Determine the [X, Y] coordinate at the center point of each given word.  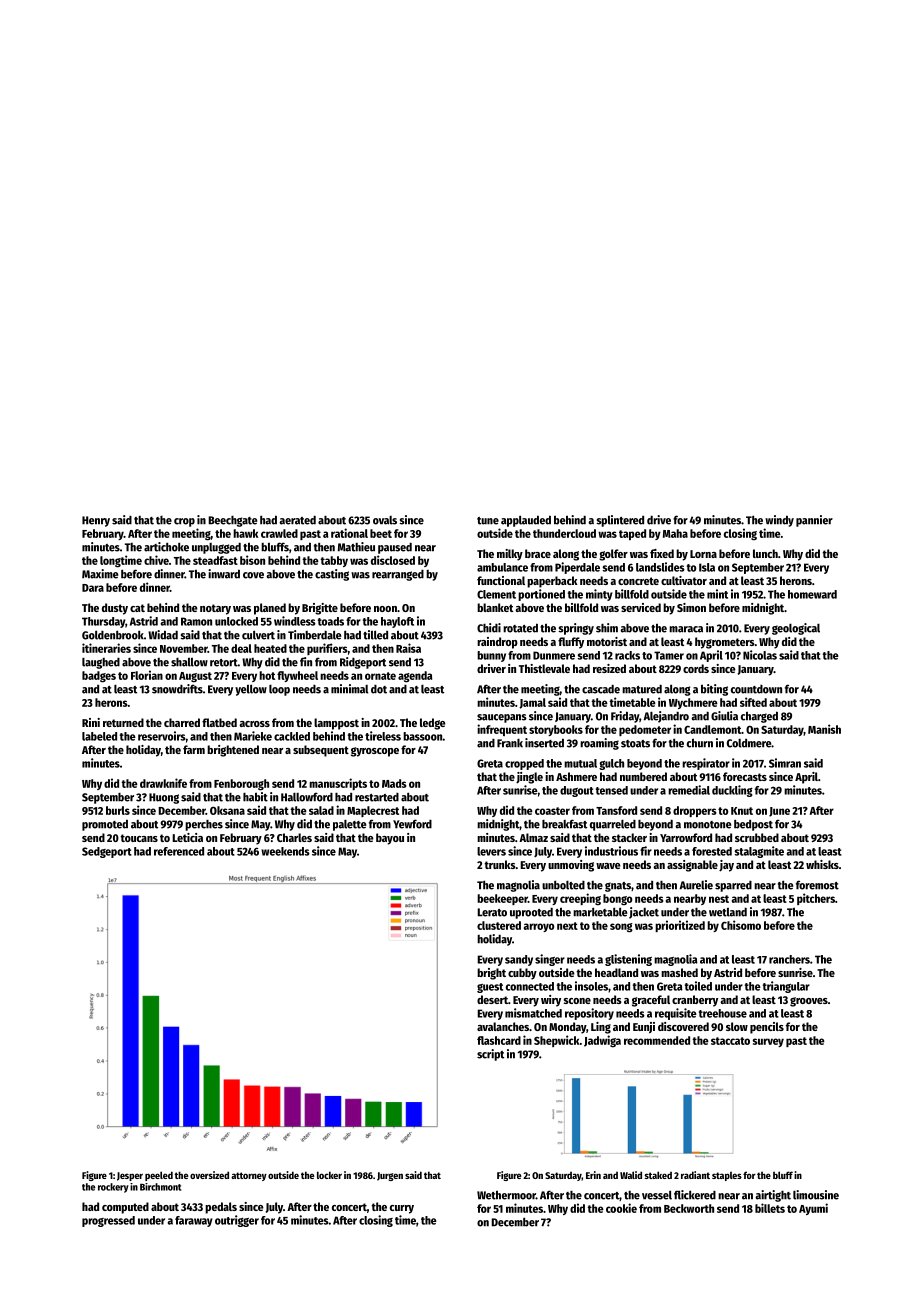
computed [125, 1208]
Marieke [253, 736]
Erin [593, 1175]
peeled [159, 1176]
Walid [631, 1175]
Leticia [187, 837]
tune [488, 521]
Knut [742, 811]
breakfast [564, 824]
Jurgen [390, 1176]
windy [779, 521]
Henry [96, 521]
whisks [822, 864]
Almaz [533, 837]
